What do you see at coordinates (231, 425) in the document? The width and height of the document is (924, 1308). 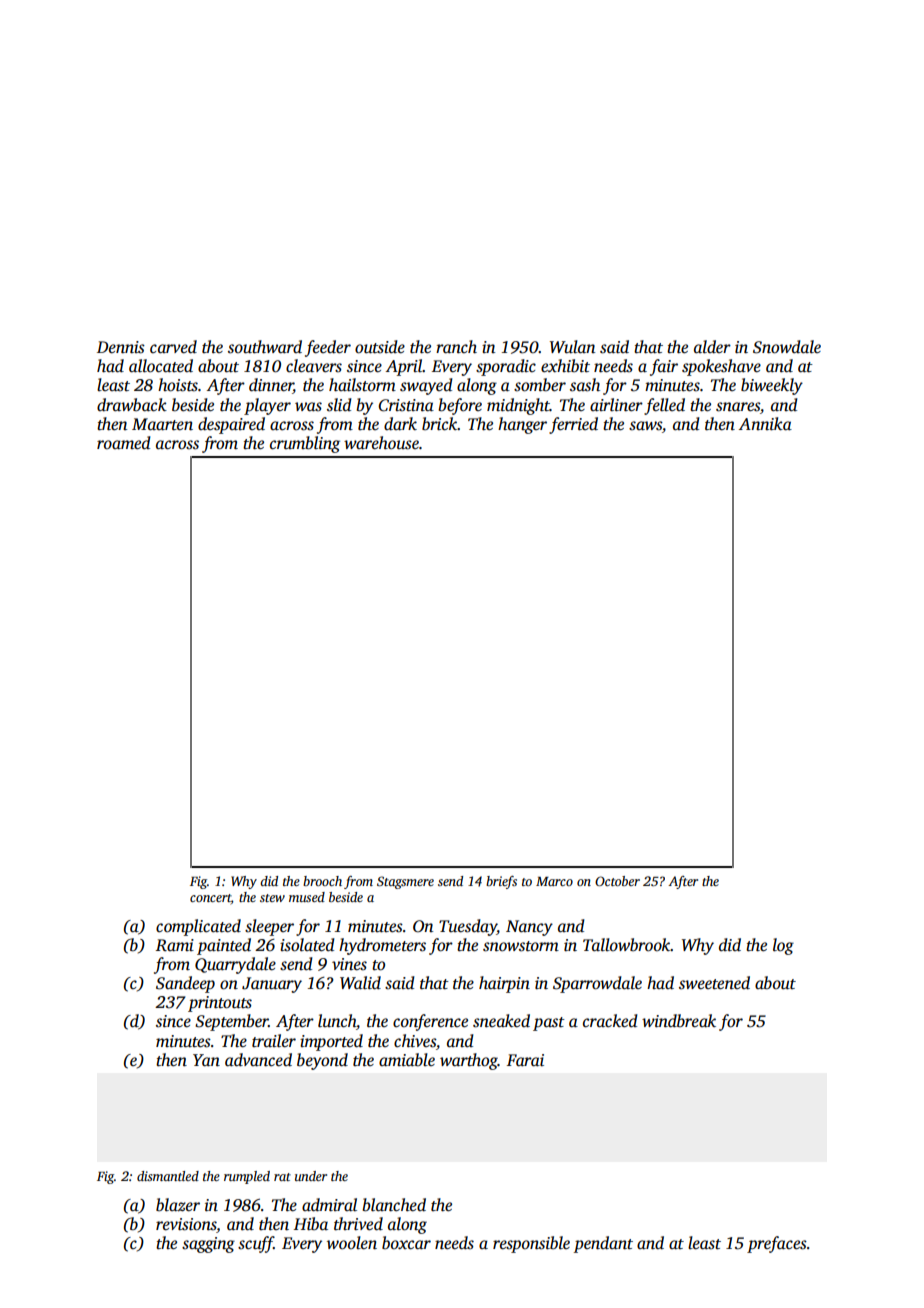 I see `despaired` at bounding box center [231, 425].
